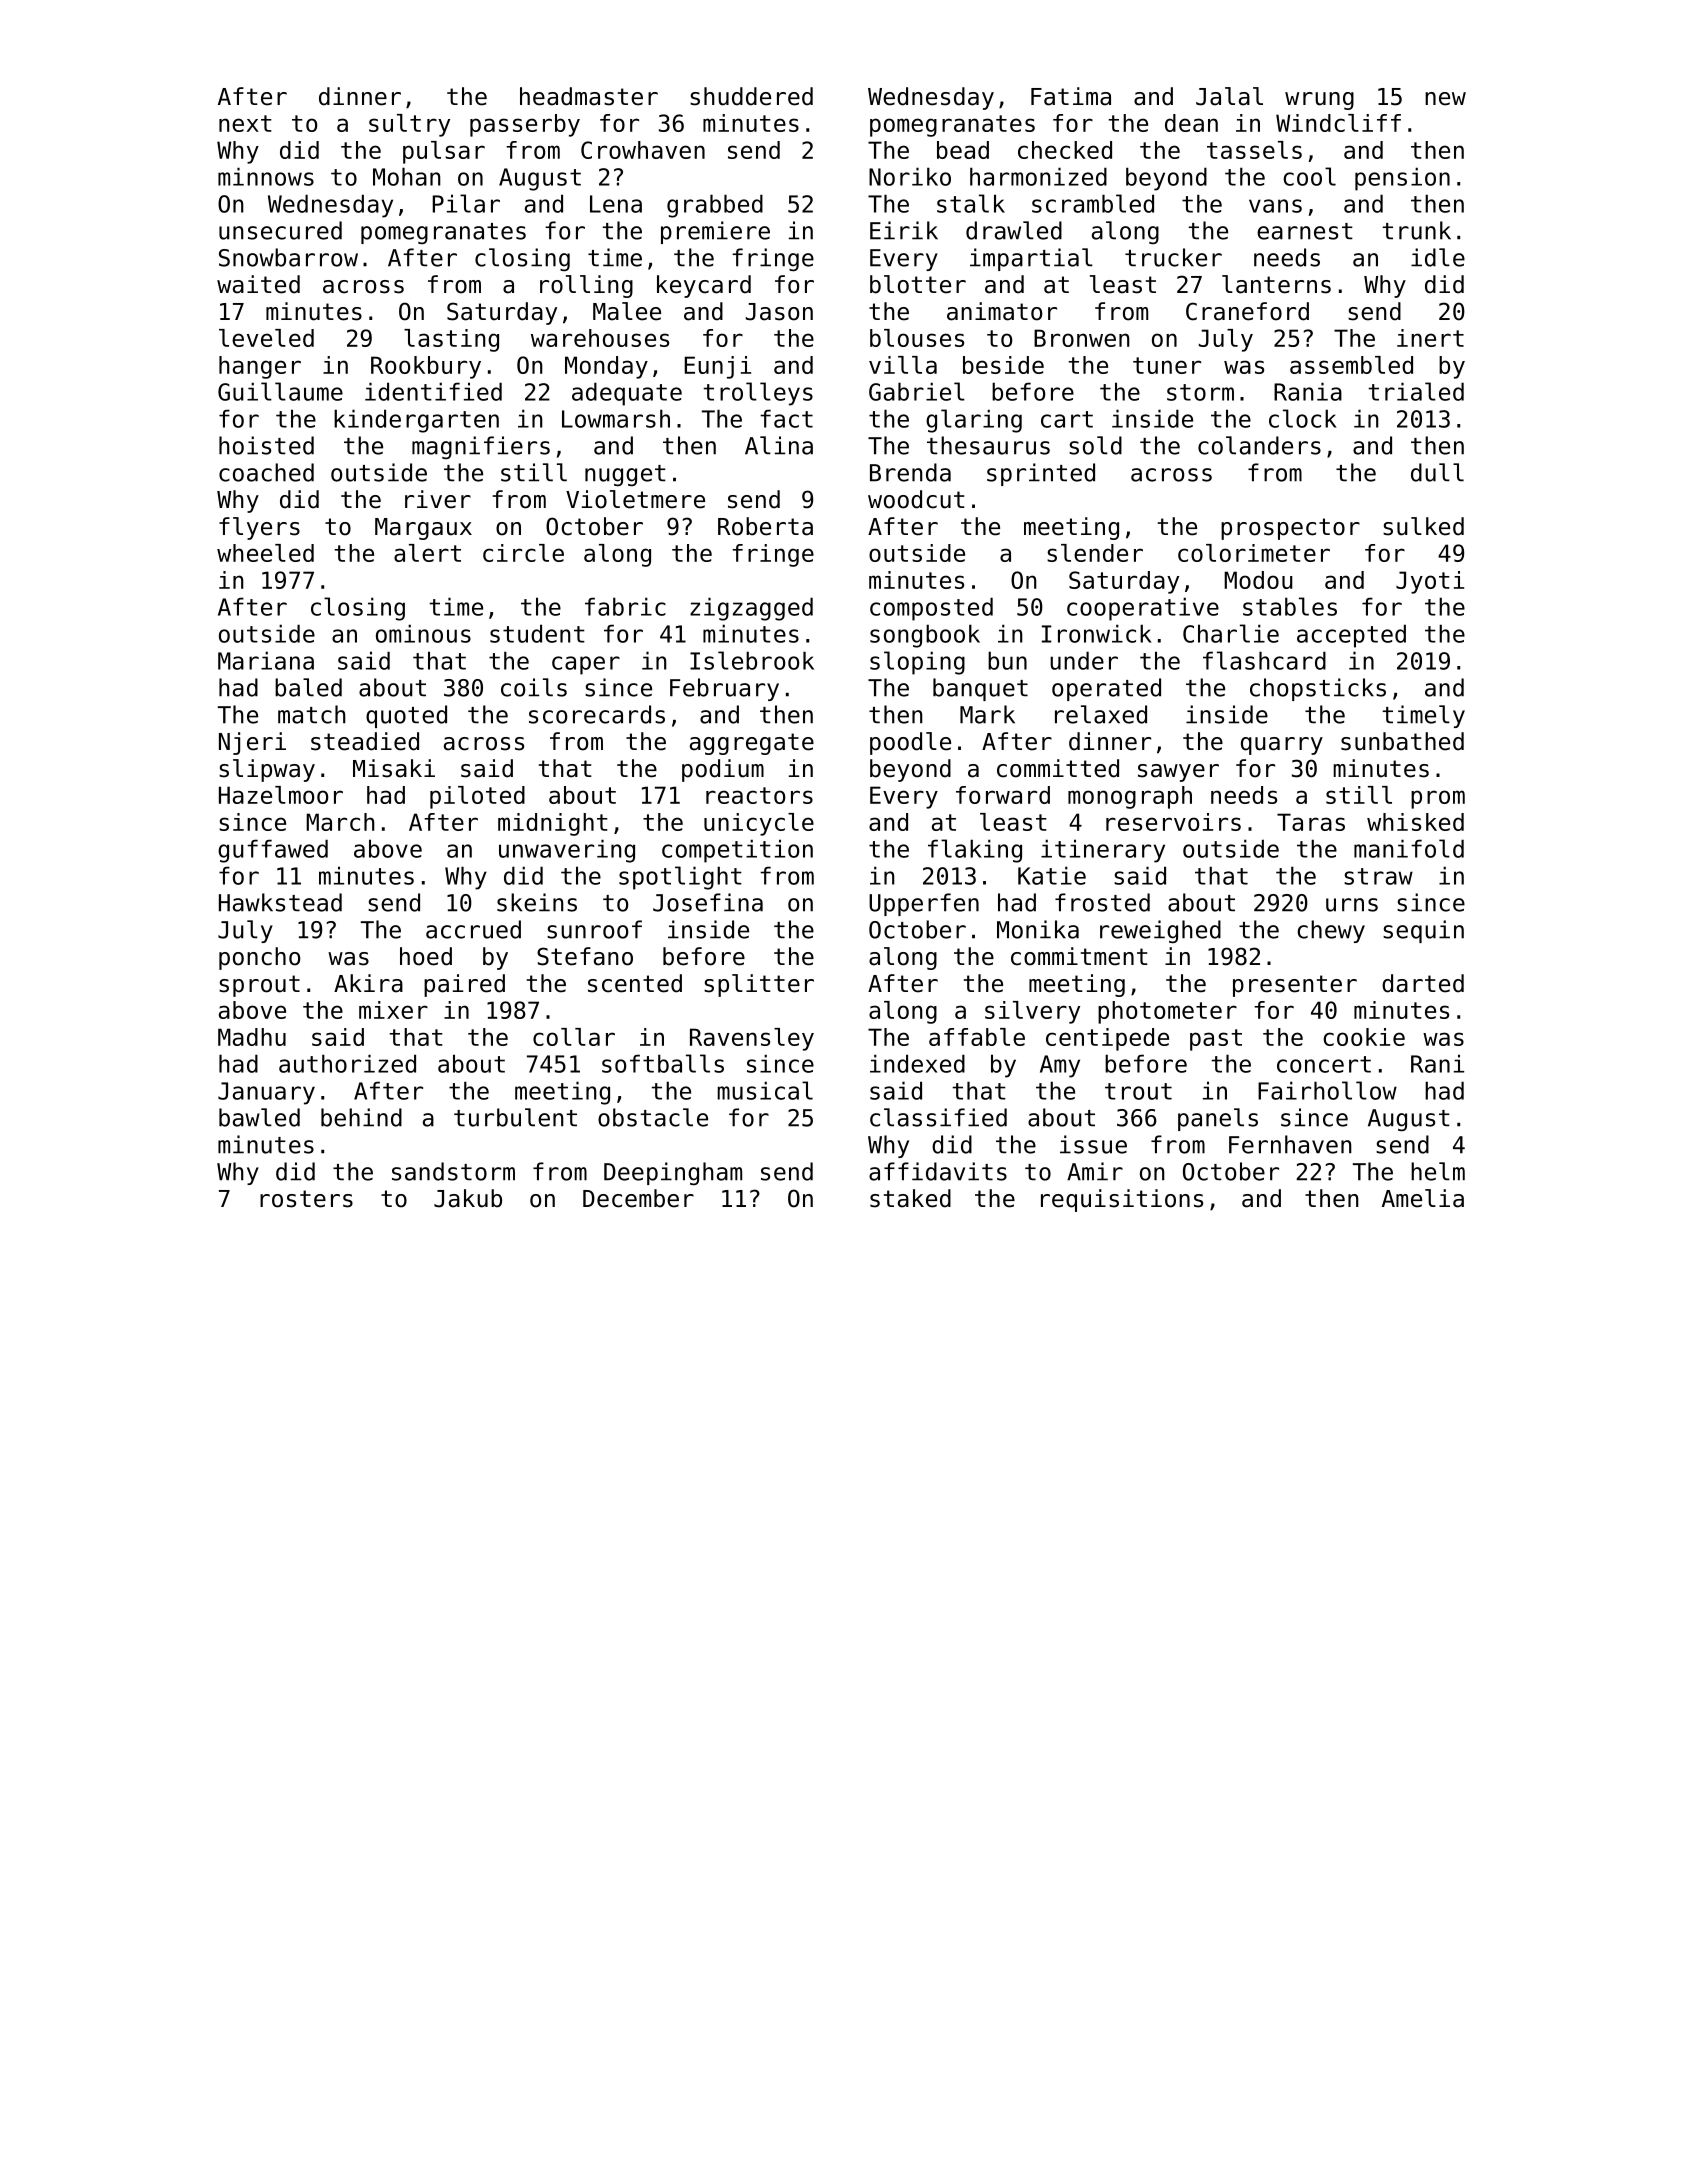 The image size is (1683, 2178). What do you see at coordinates (1282, 746) in the document?
I see `quarry` at bounding box center [1282, 746].
